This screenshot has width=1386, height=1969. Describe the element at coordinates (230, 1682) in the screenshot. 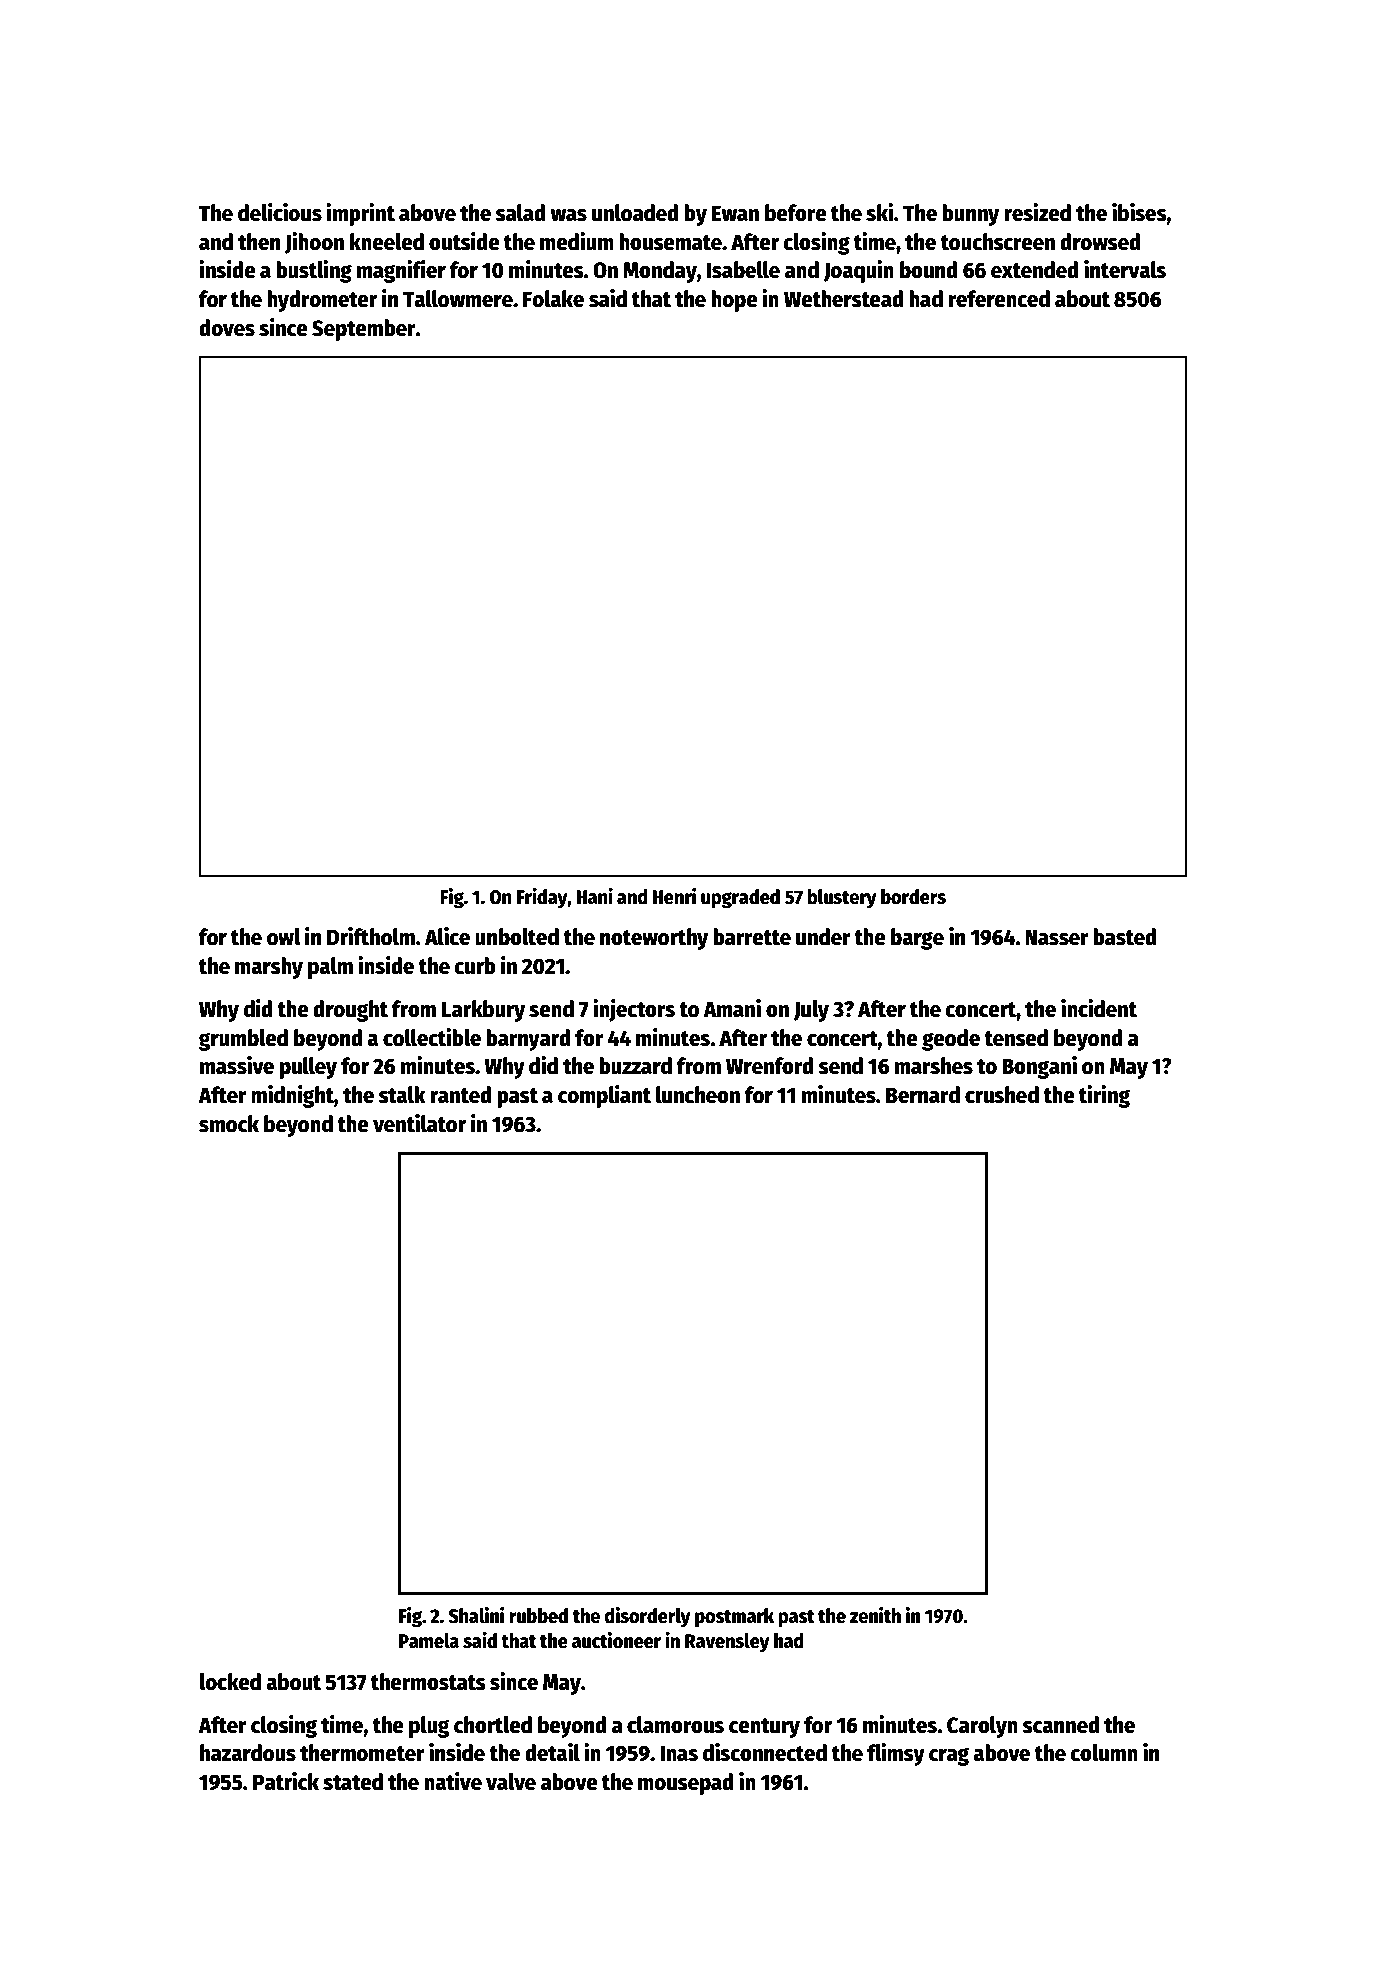

I see `locked` at that location.
